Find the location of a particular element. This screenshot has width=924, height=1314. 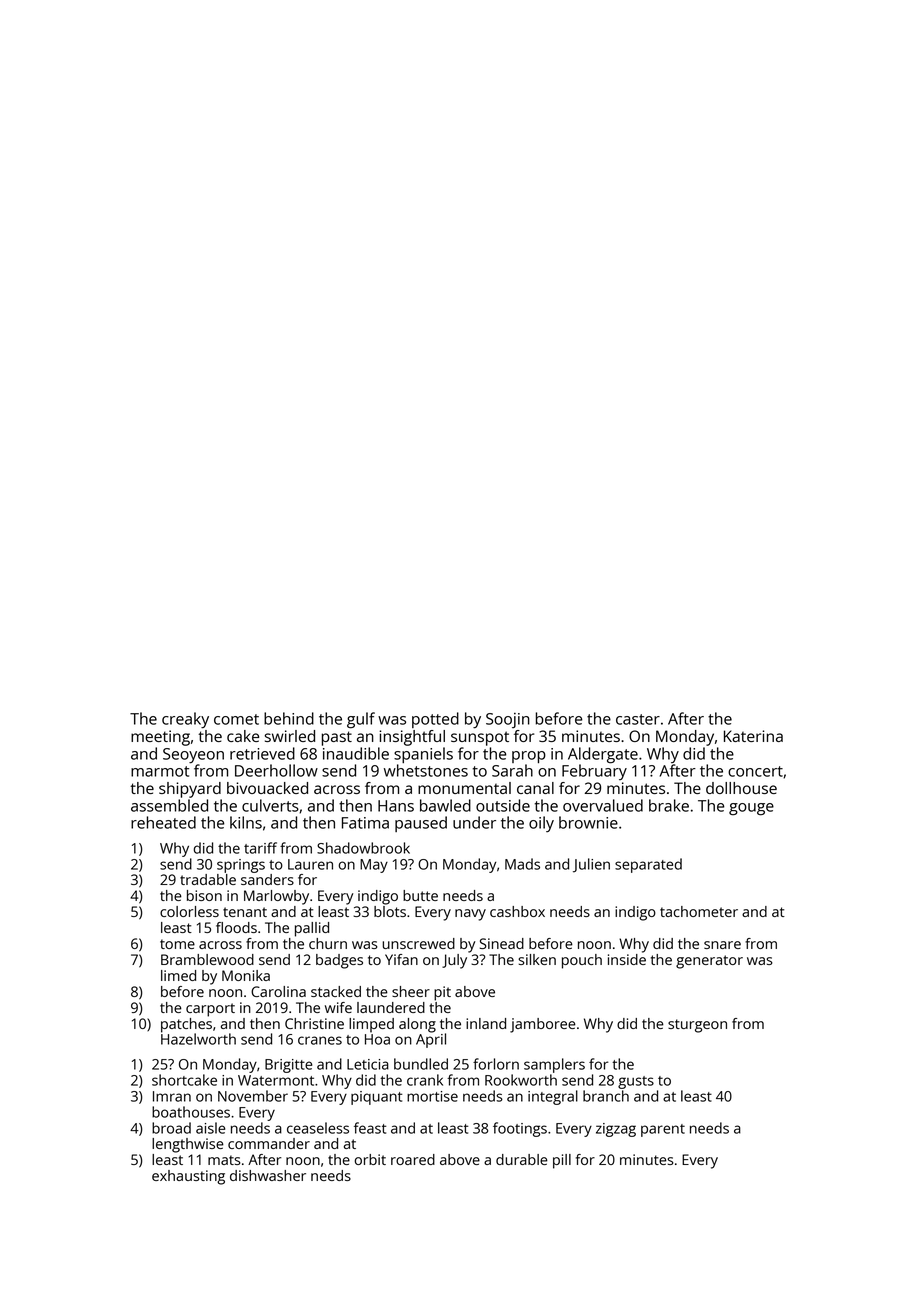

brownie is located at coordinates (588, 822).
